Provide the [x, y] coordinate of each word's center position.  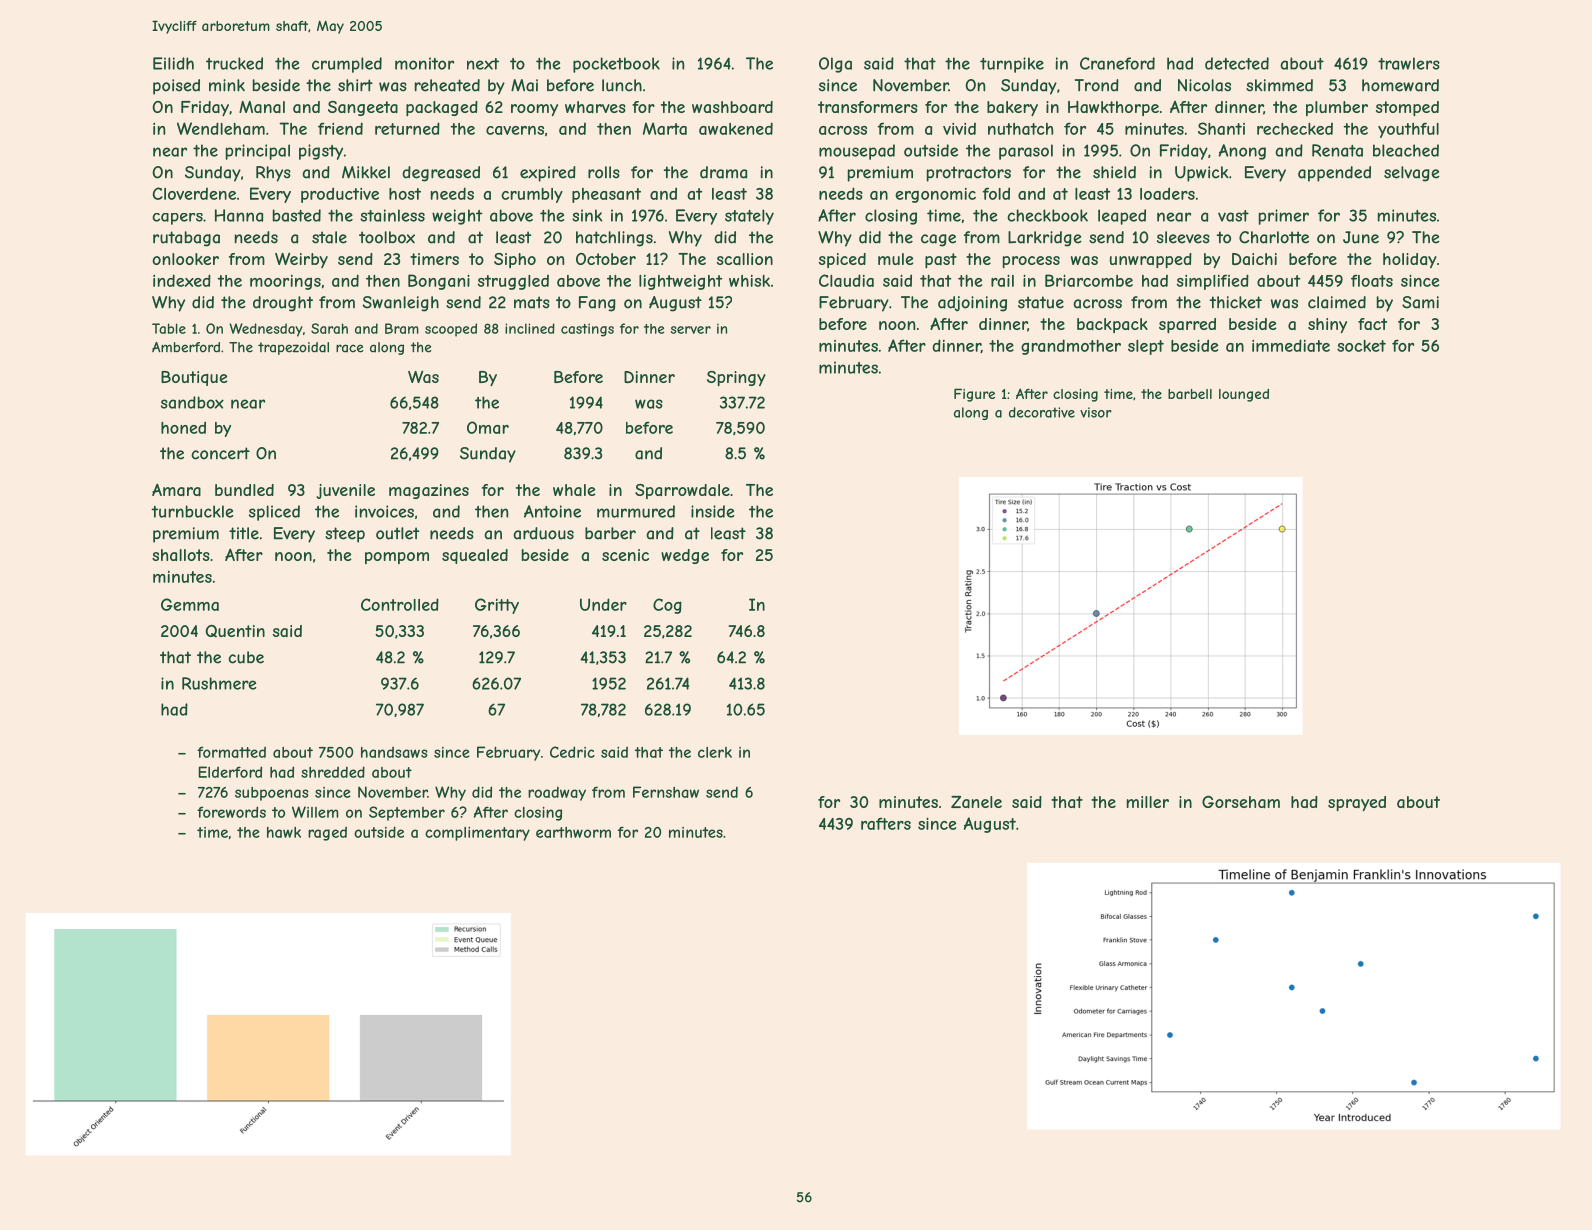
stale [329, 237]
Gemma [190, 604]
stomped [1407, 108]
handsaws [394, 752]
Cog [667, 606]
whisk [749, 281]
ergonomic [935, 195]
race [349, 348]
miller [1148, 802]
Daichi [1254, 259]
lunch [622, 85]
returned [407, 128]
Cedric [572, 752]
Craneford [1117, 63]
